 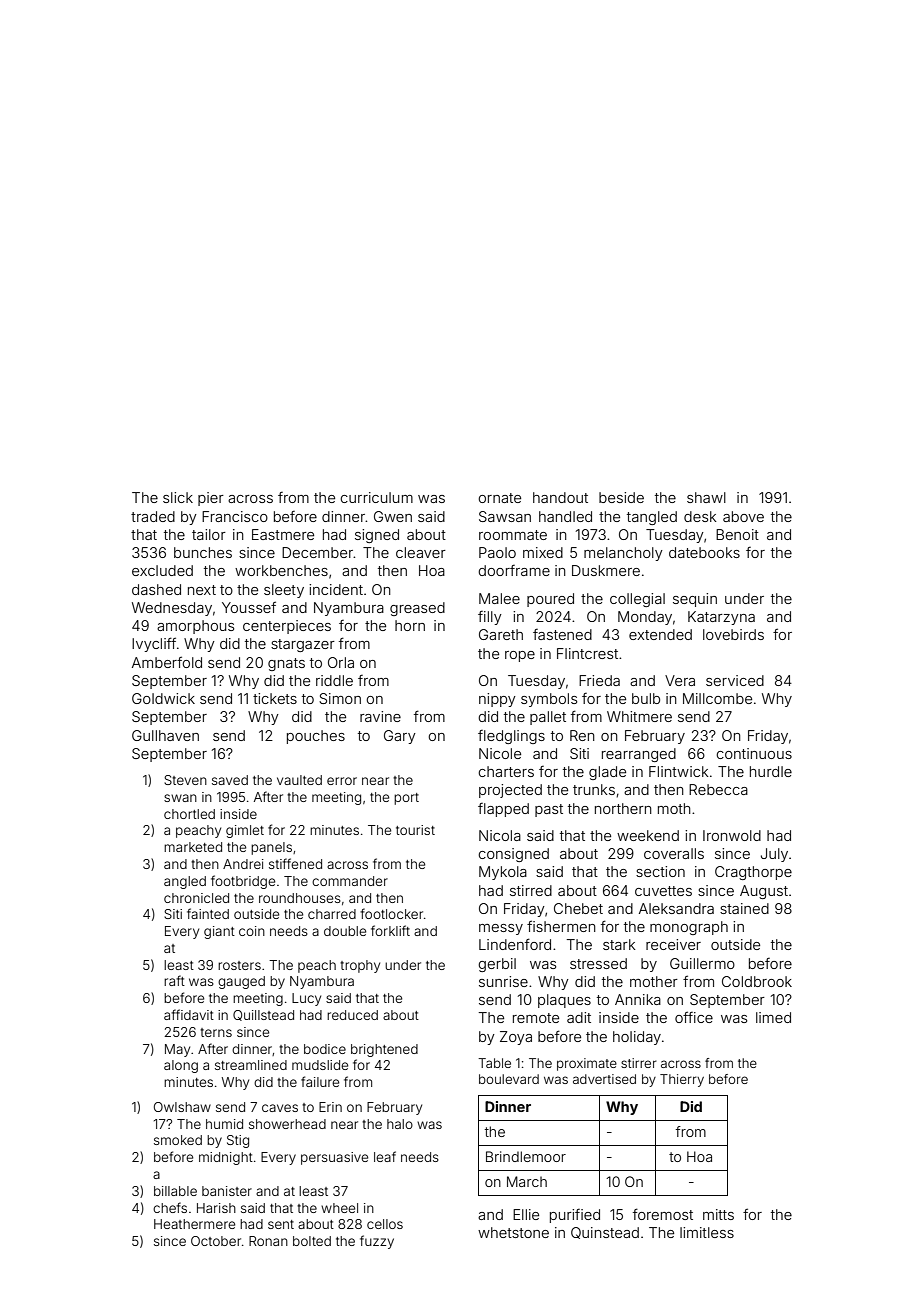 I want to click on shawl, so click(x=706, y=497).
